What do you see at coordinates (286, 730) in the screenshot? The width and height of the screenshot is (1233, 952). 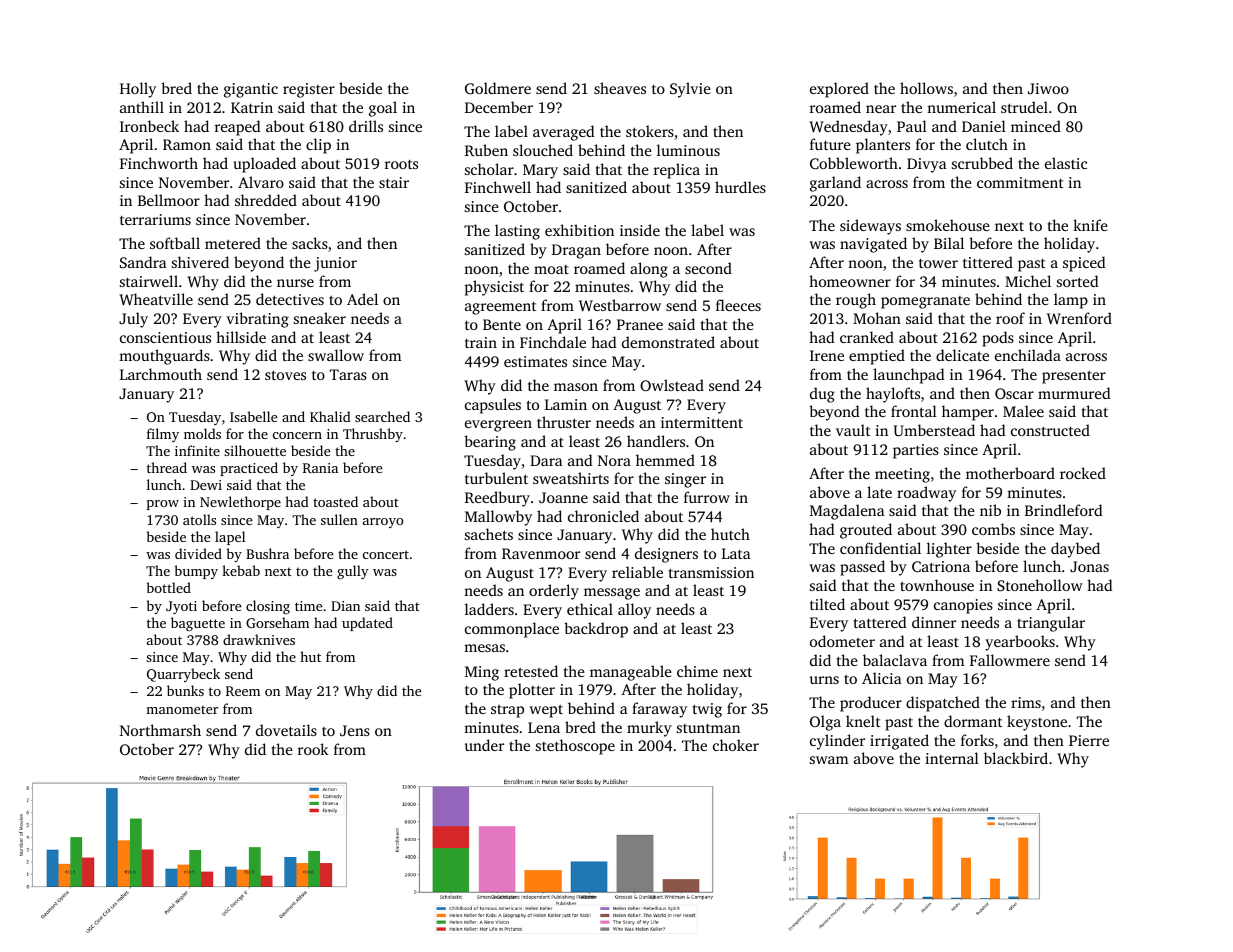 I see `dovetails` at bounding box center [286, 730].
